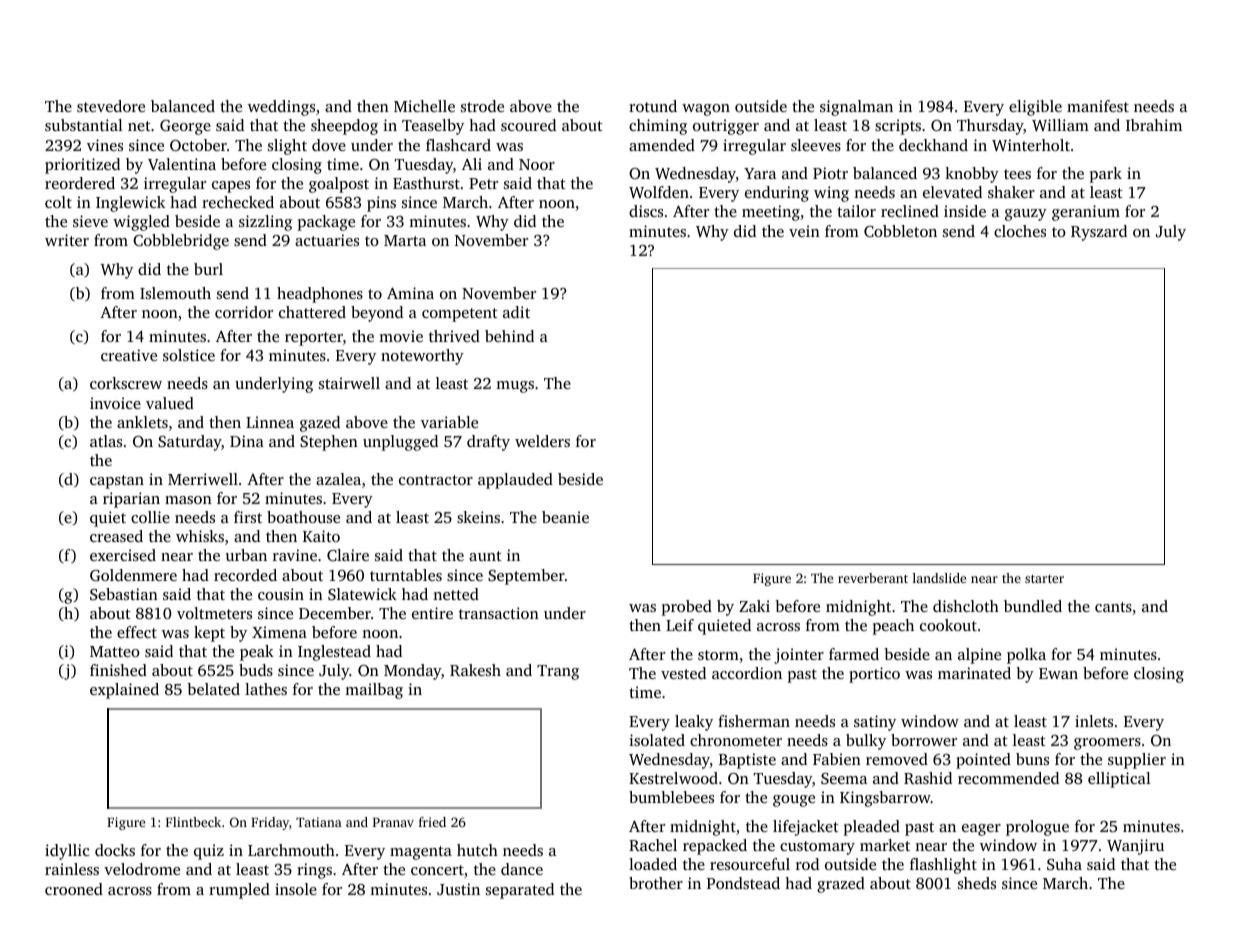  Describe the element at coordinates (124, 691) in the screenshot. I see `explained` at that location.
